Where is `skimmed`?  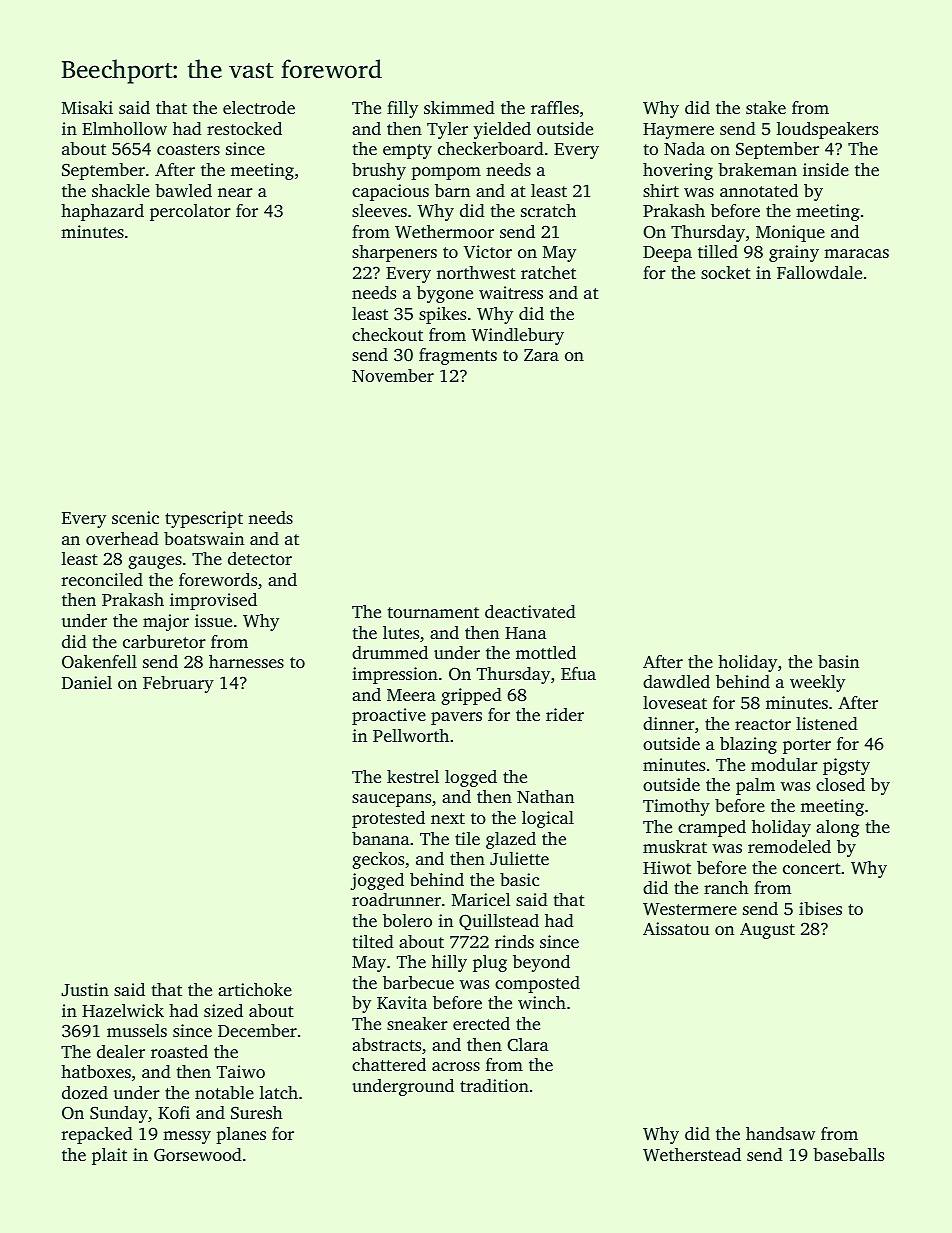 skimmed is located at coordinates (459, 107).
